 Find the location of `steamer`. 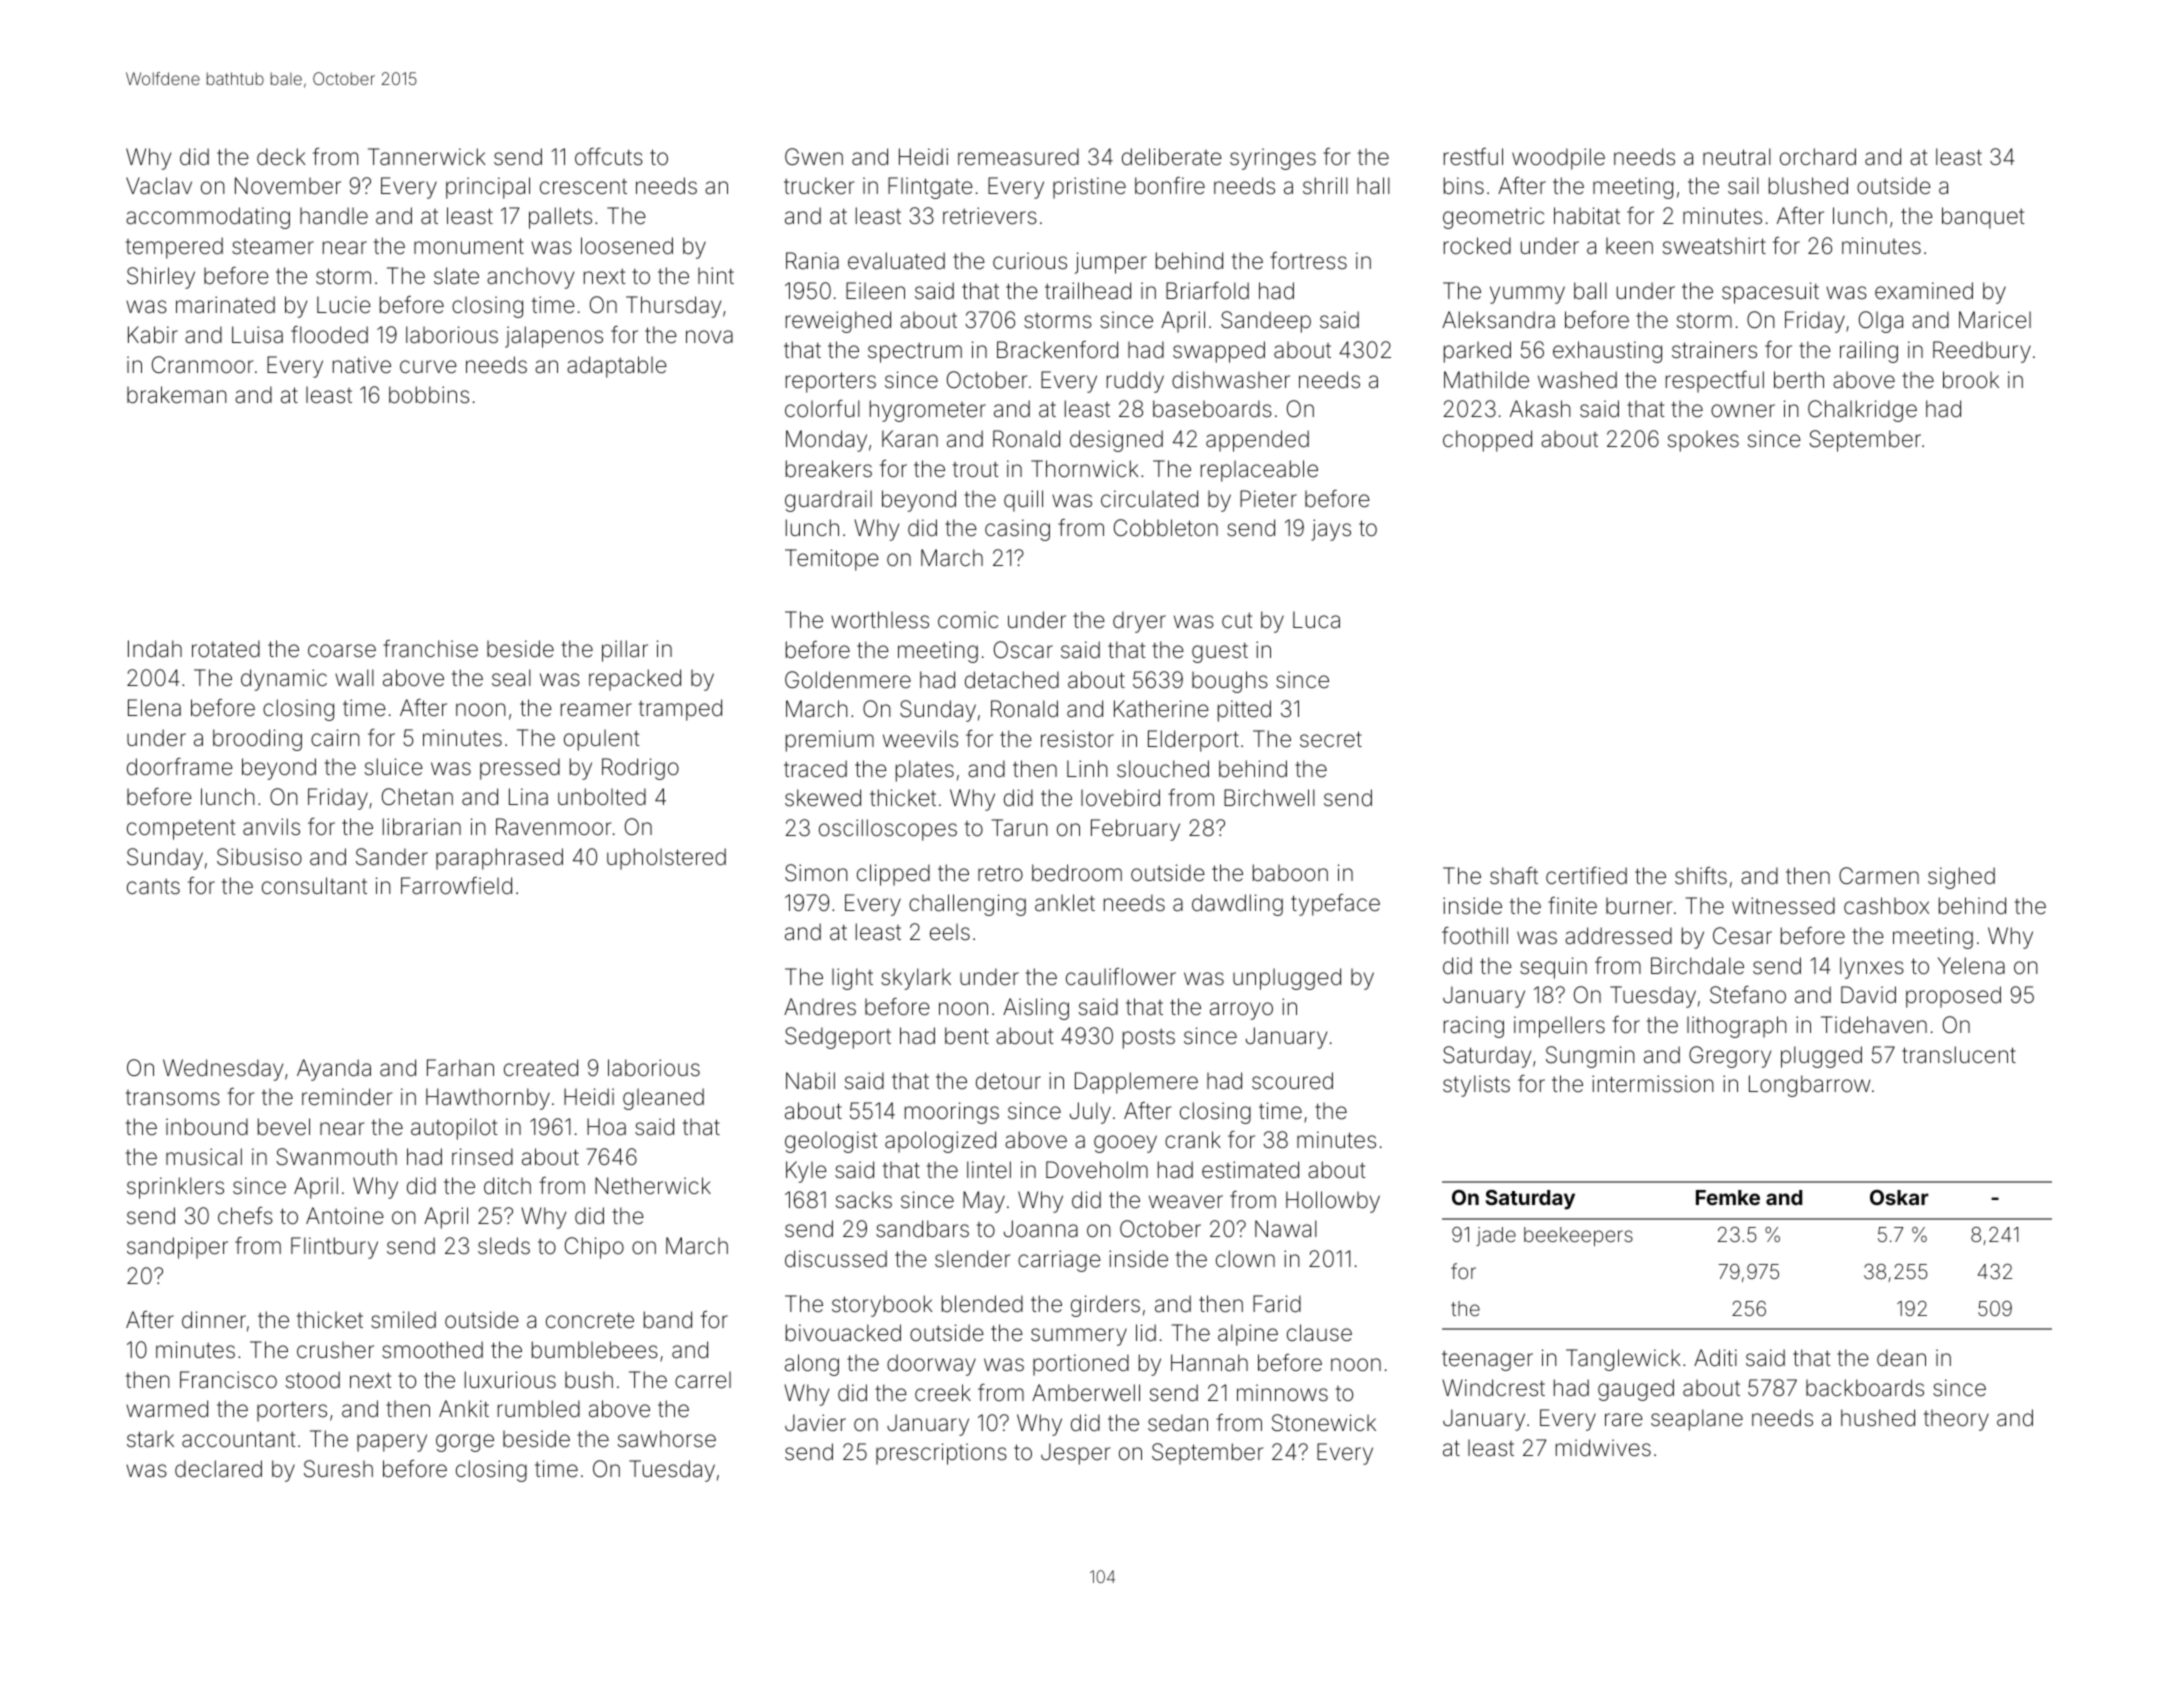

steamer is located at coordinates (273, 247).
